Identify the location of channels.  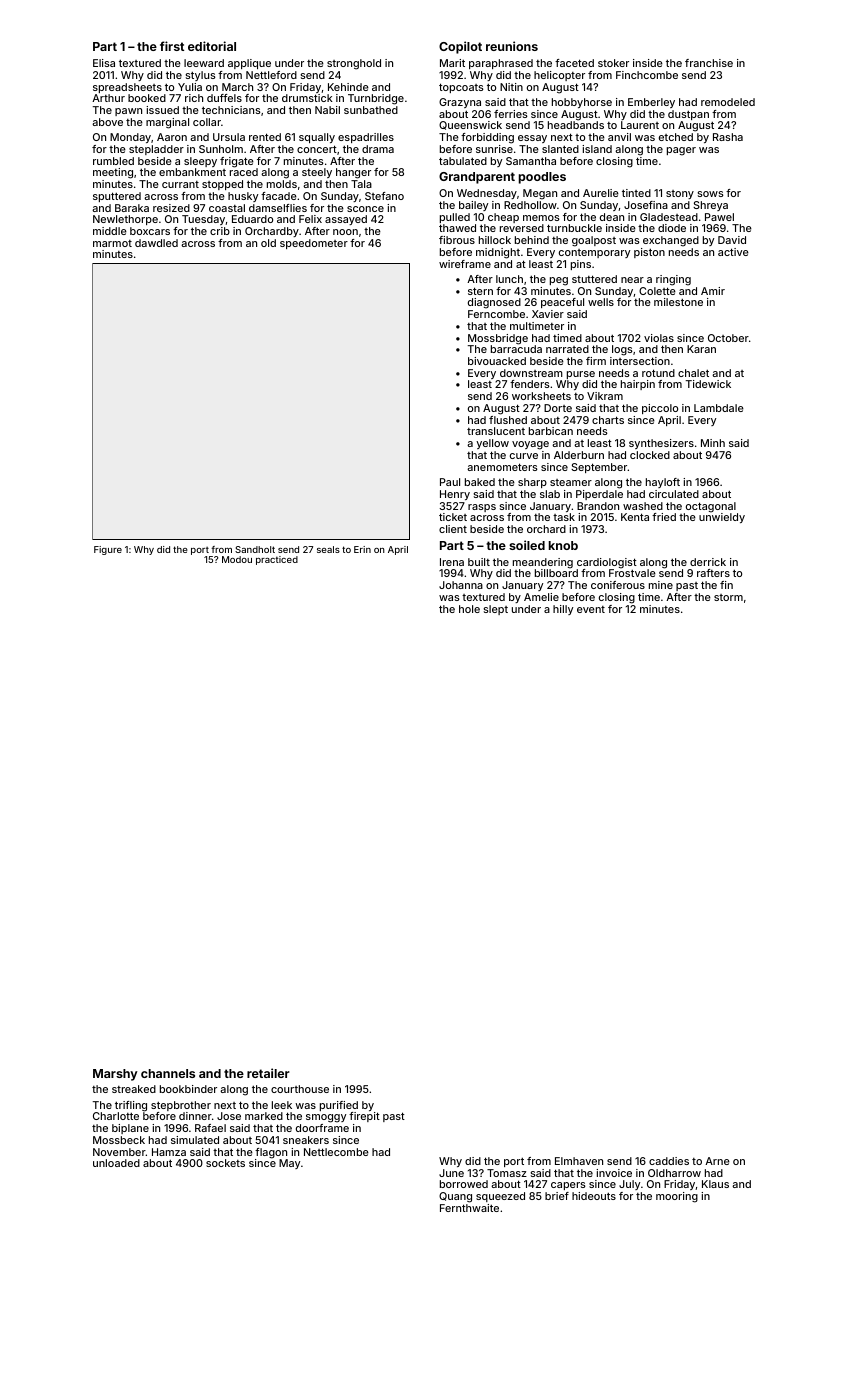
(168, 1073).
